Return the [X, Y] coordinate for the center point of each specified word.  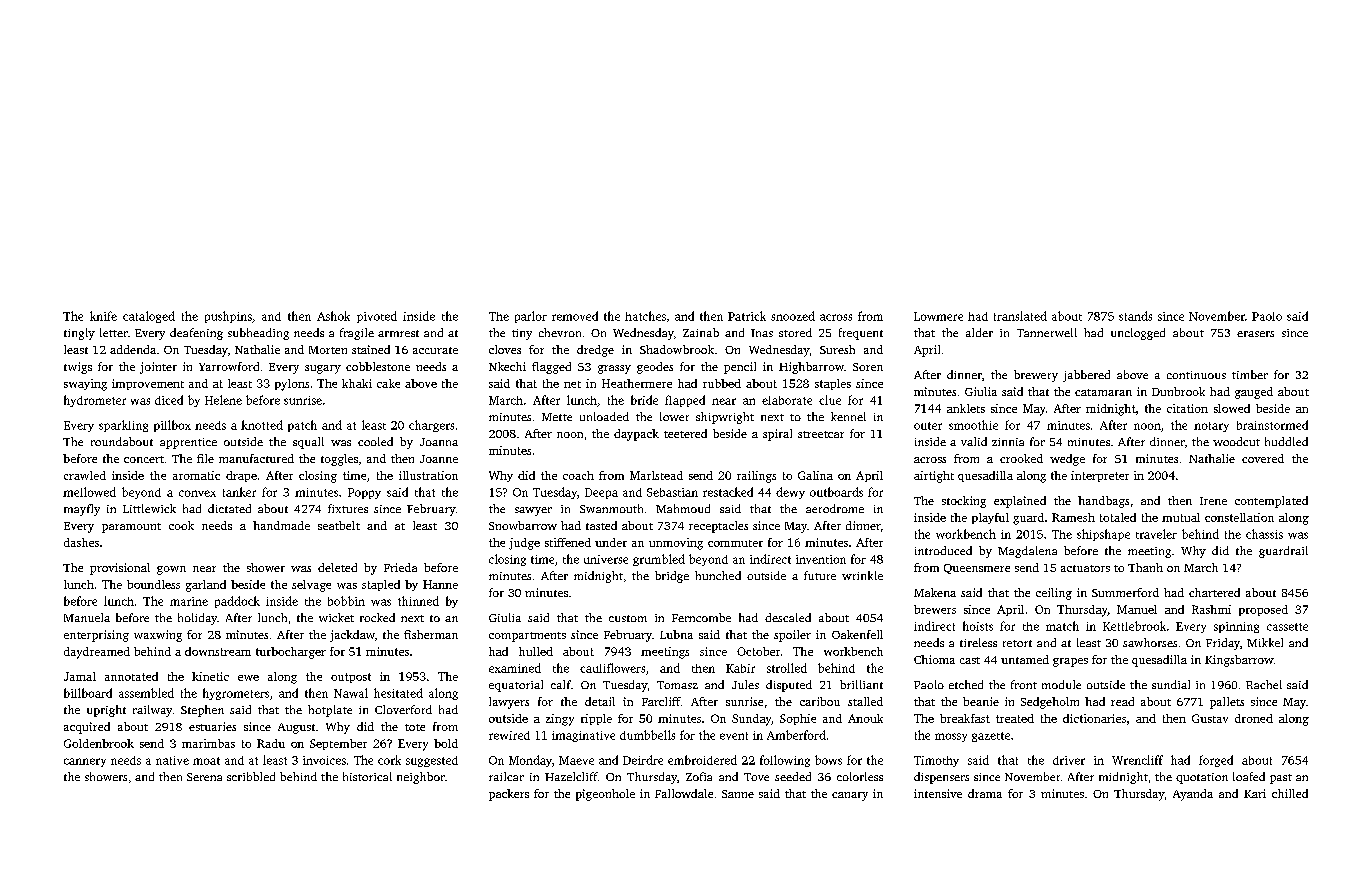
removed [575, 316]
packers [509, 795]
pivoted [377, 317]
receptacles [718, 527]
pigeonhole [605, 795]
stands [1135, 316]
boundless [153, 584]
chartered [1214, 592]
